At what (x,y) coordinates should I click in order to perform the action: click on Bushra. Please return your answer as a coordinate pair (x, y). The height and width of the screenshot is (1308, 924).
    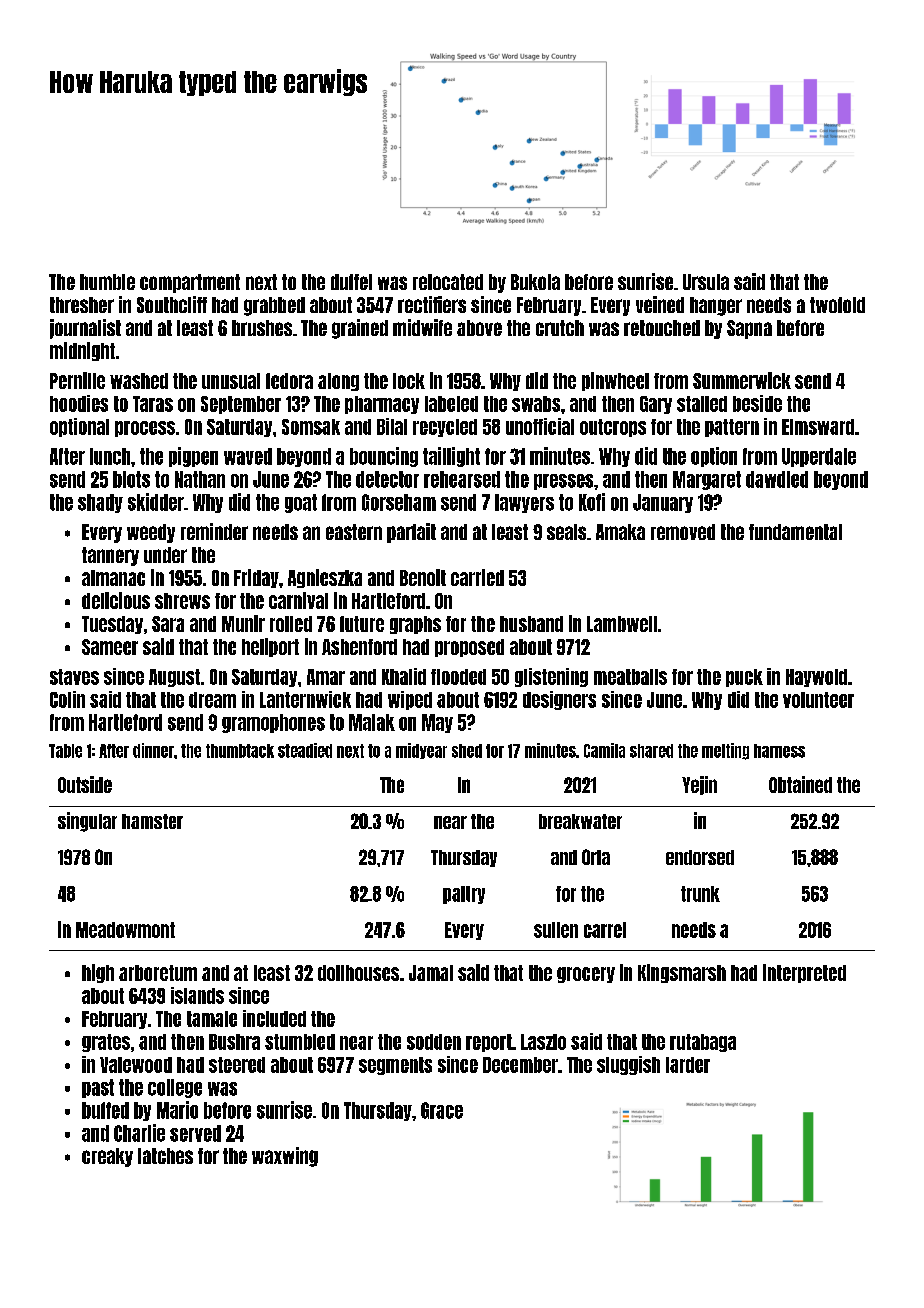
    Looking at the image, I should click on (234, 1042).
